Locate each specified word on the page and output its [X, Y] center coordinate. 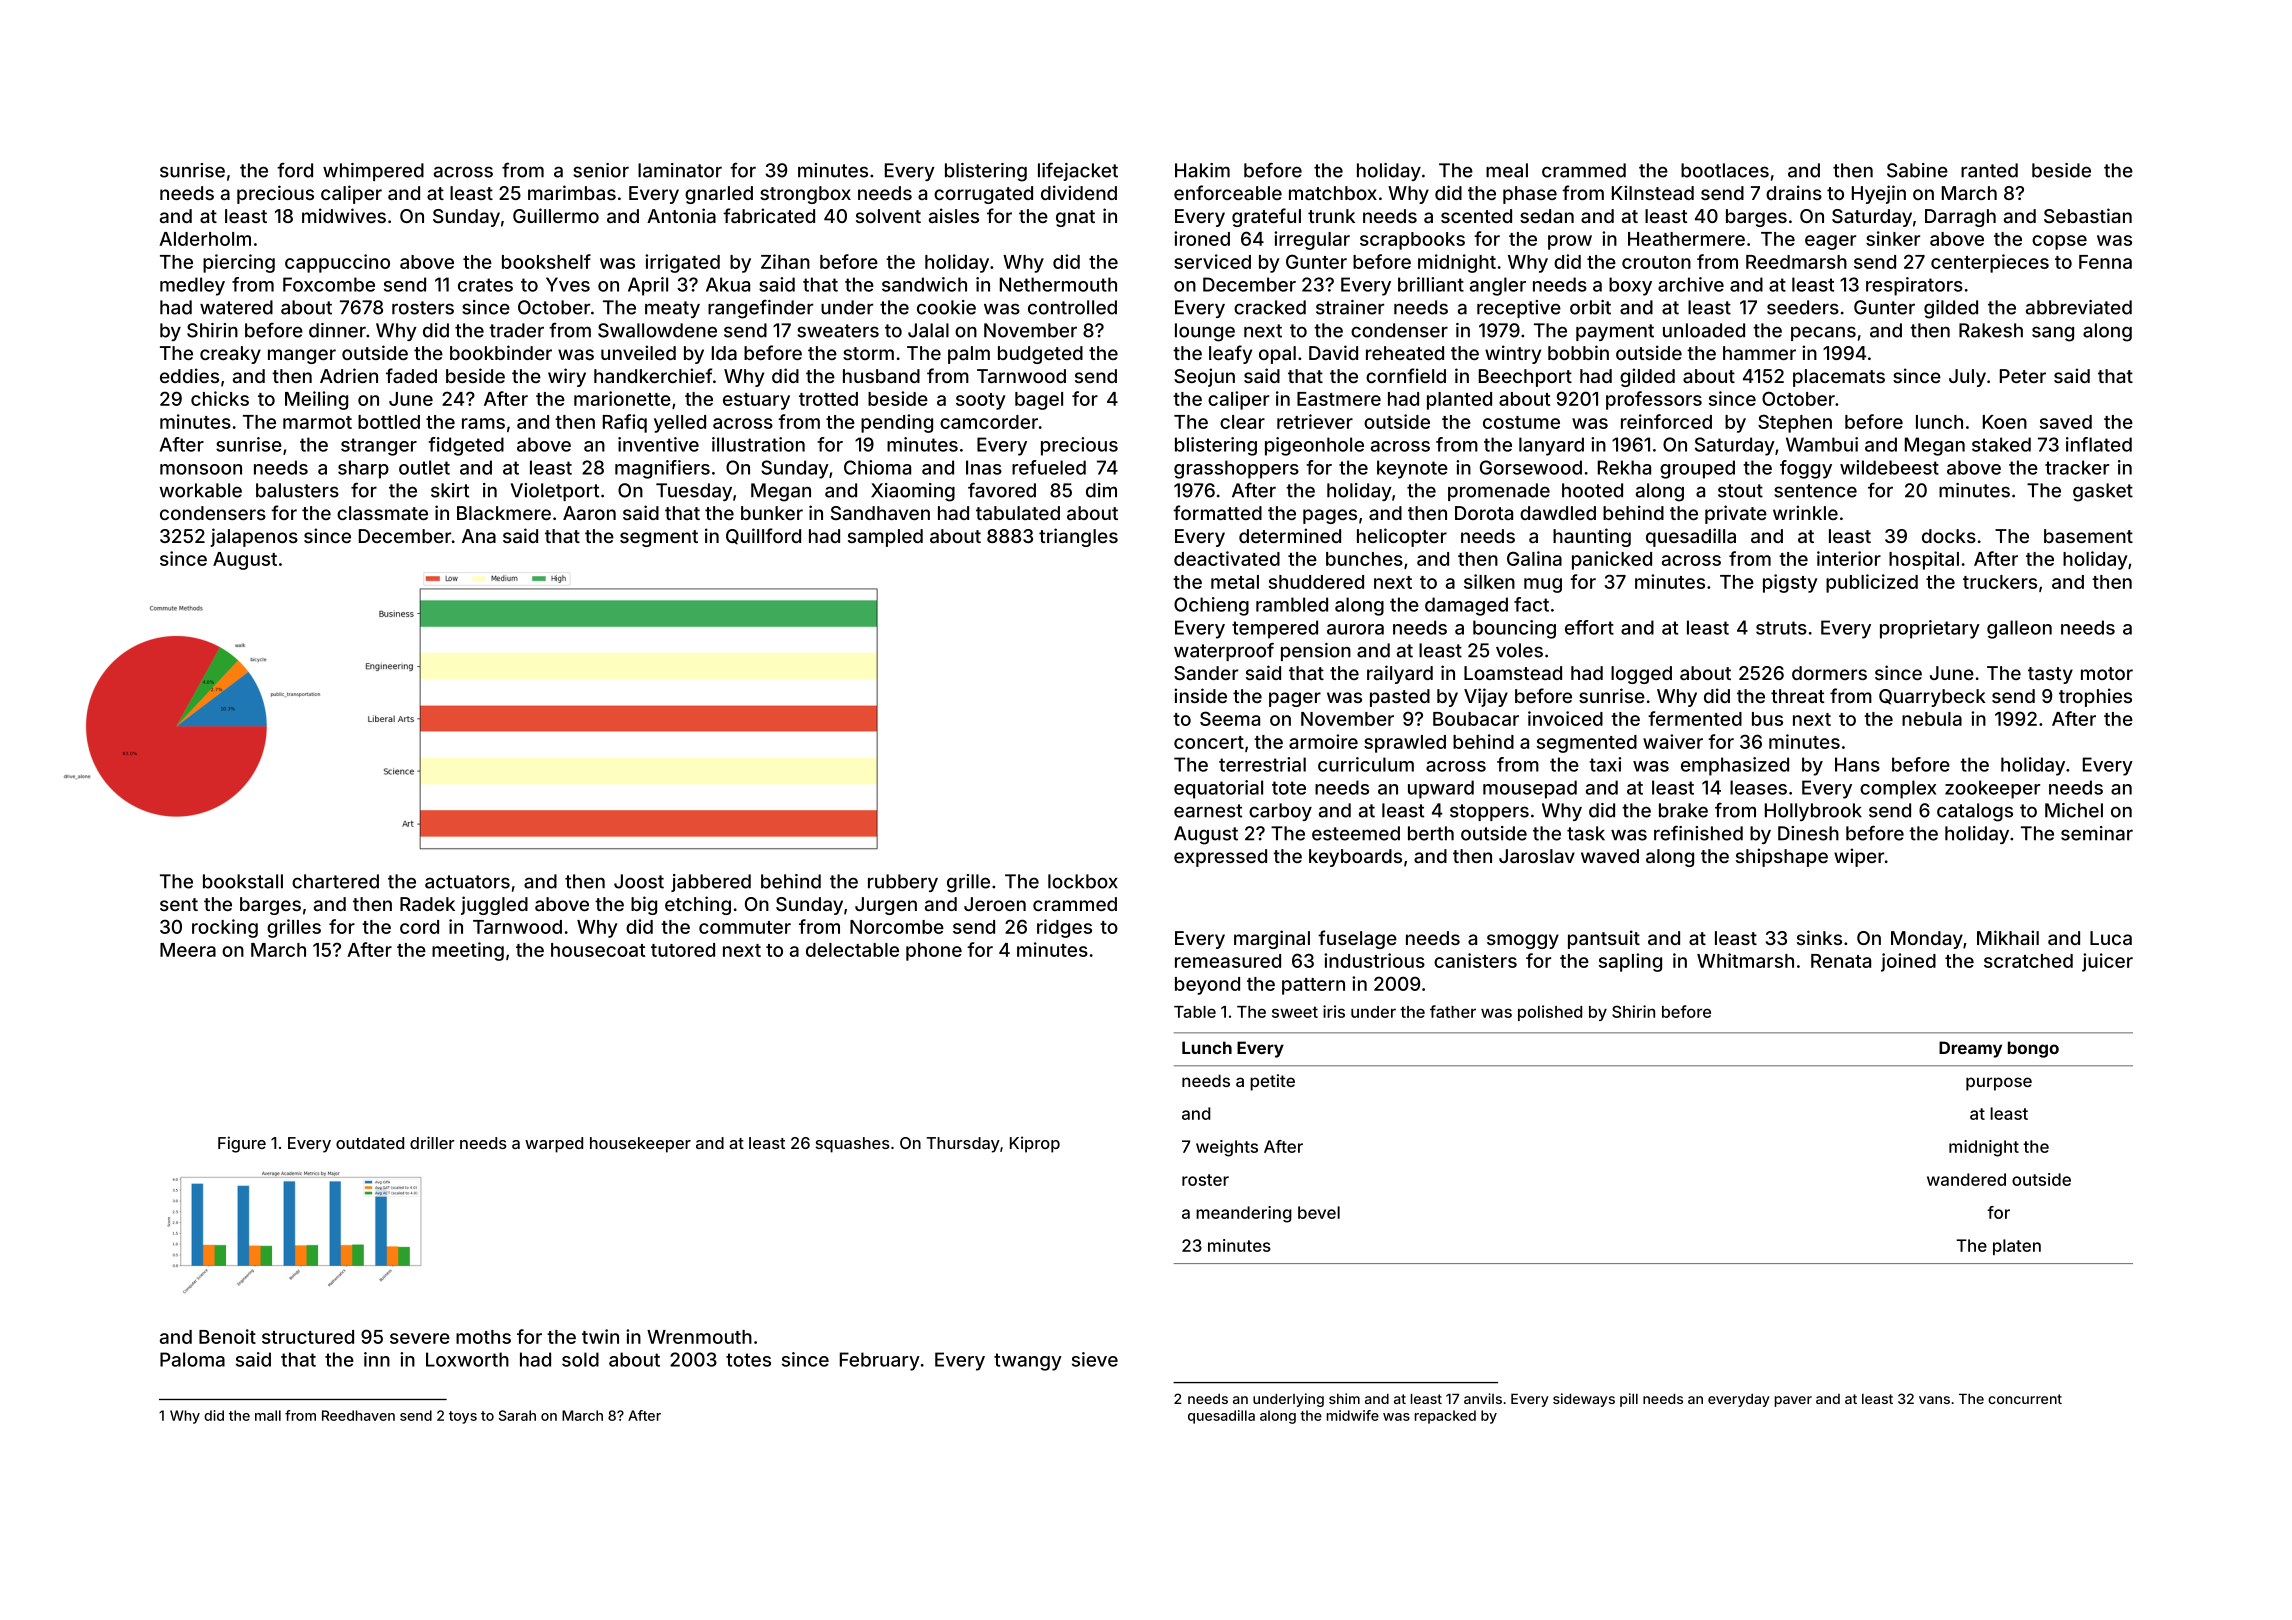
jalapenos [254, 537]
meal [1507, 170]
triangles [1078, 537]
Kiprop [1035, 1144]
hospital [1924, 560]
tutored [683, 950]
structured [308, 1337]
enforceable [1228, 192]
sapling [1630, 962]
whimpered [373, 172]
